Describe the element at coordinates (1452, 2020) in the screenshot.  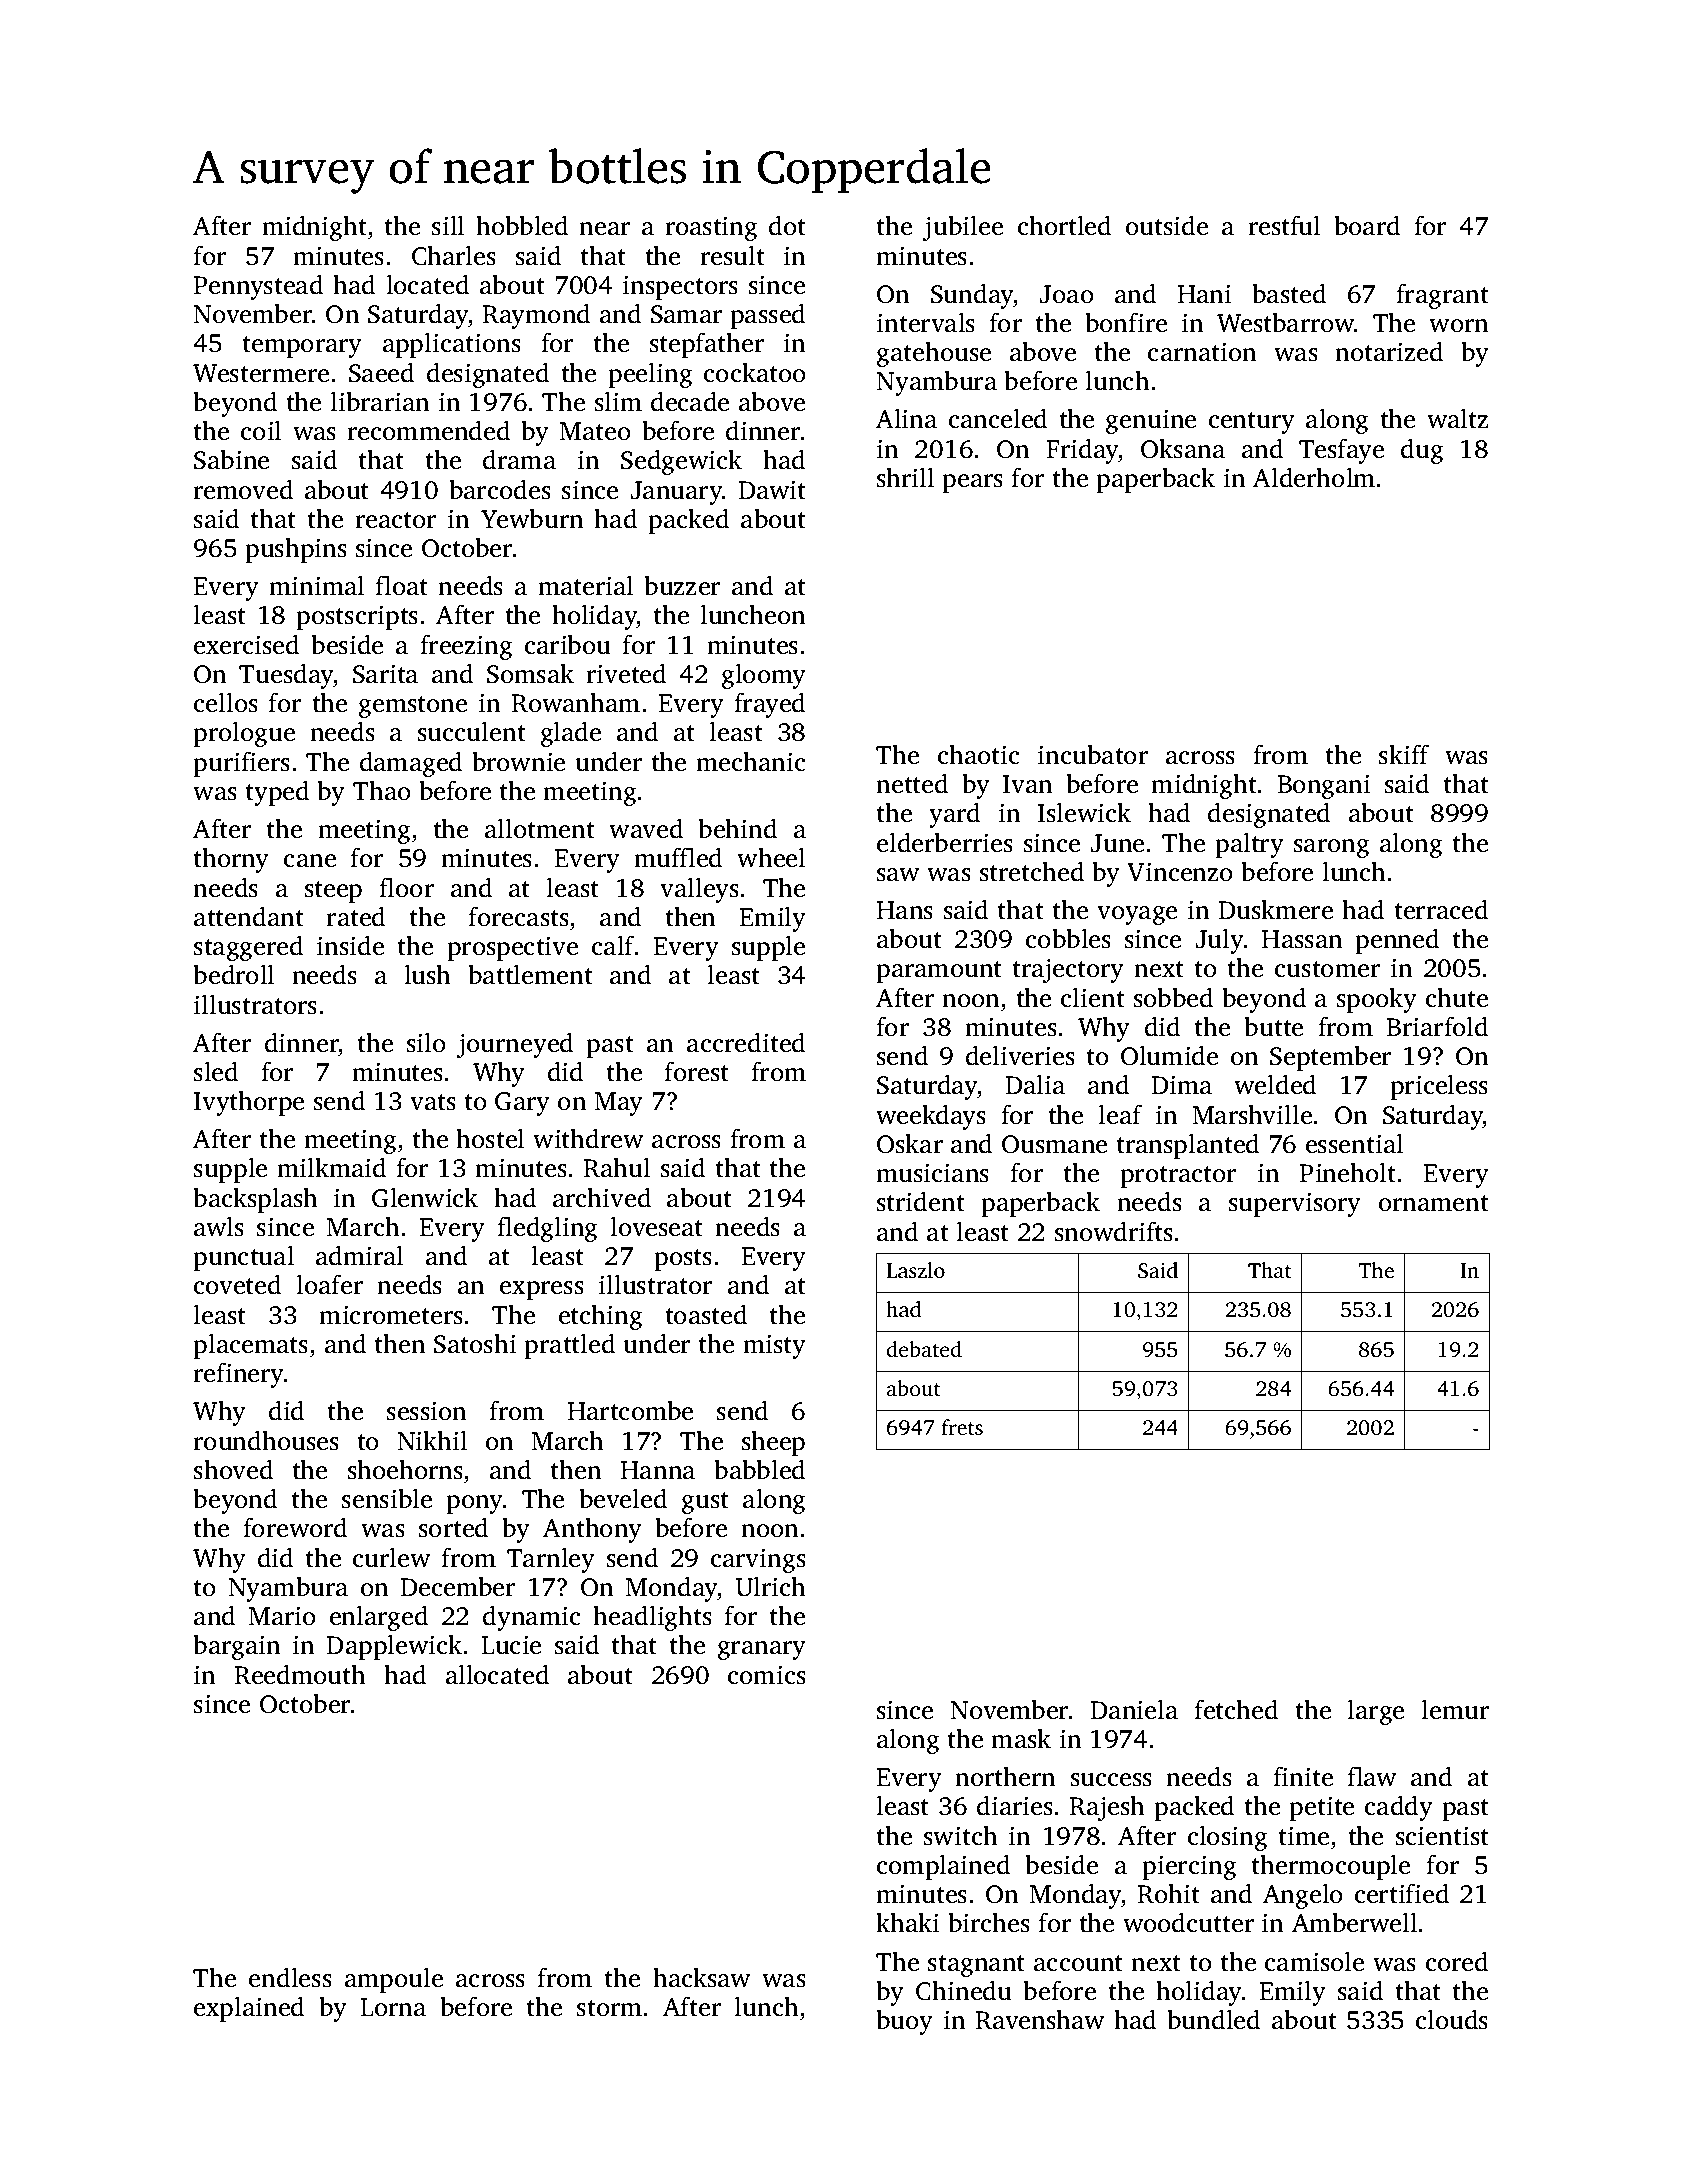
I see `clouds` at that location.
